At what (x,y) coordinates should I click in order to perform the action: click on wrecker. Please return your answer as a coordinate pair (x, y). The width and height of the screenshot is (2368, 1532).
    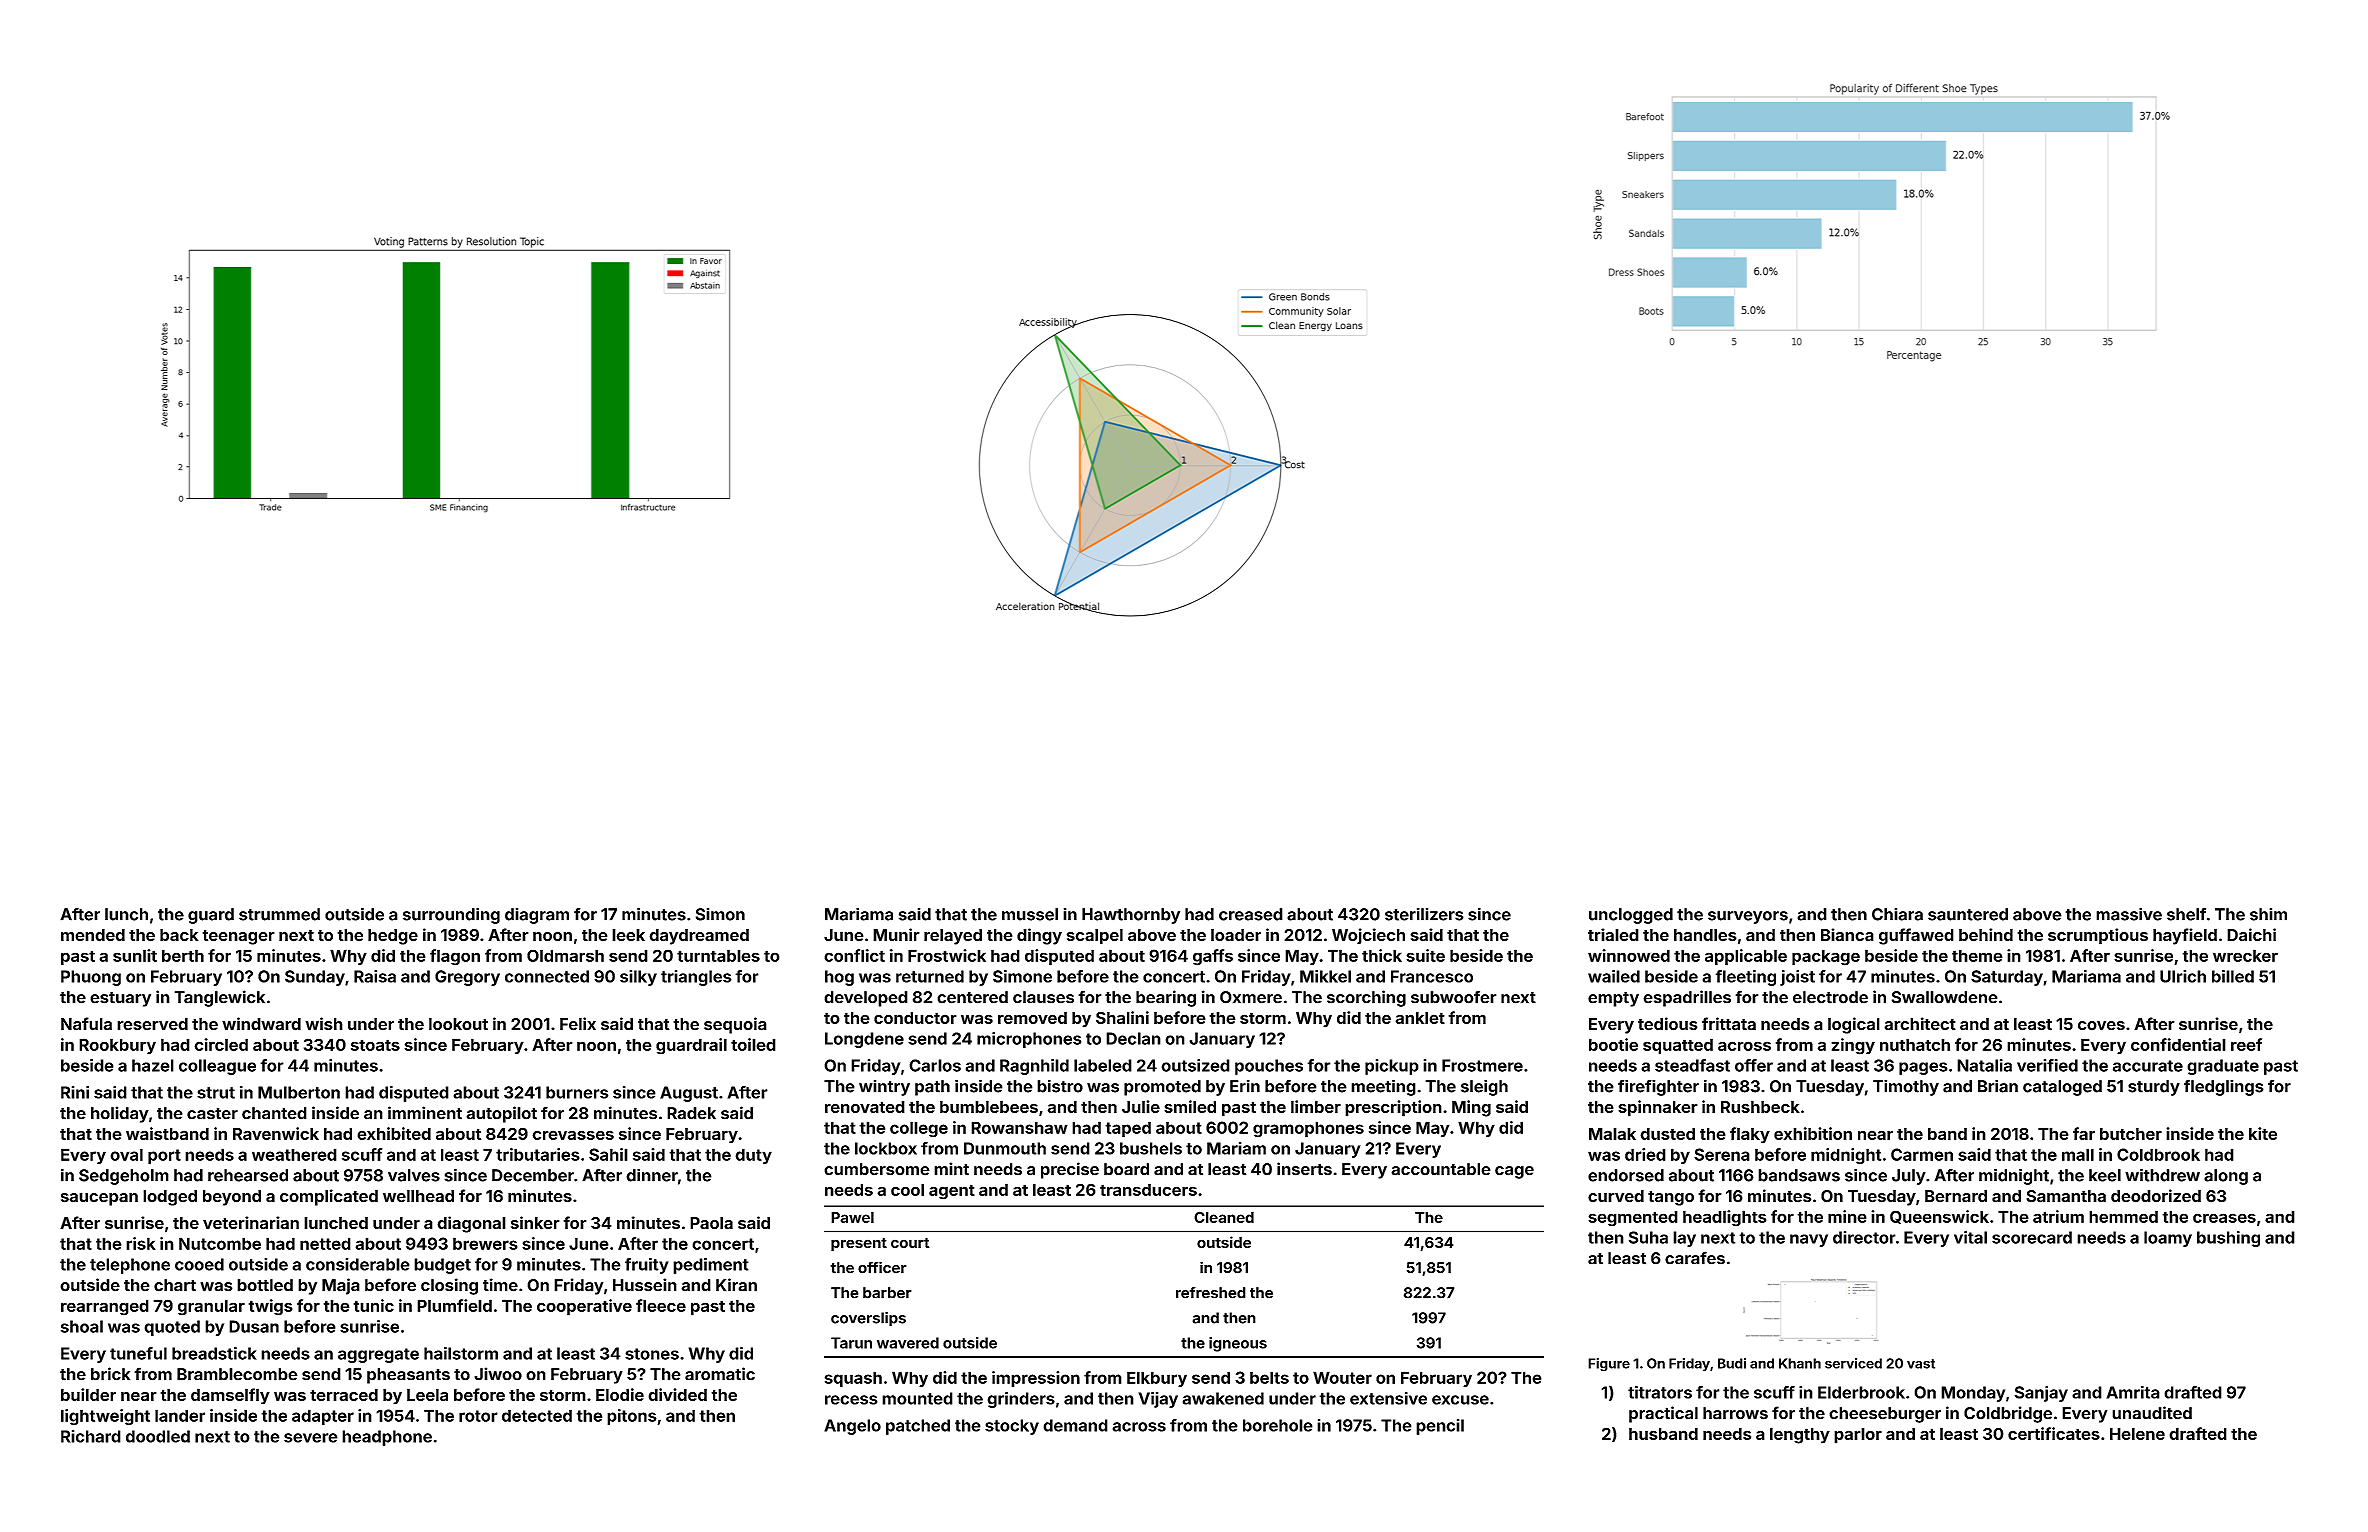
    Looking at the image, I should click on (2245, 955).
